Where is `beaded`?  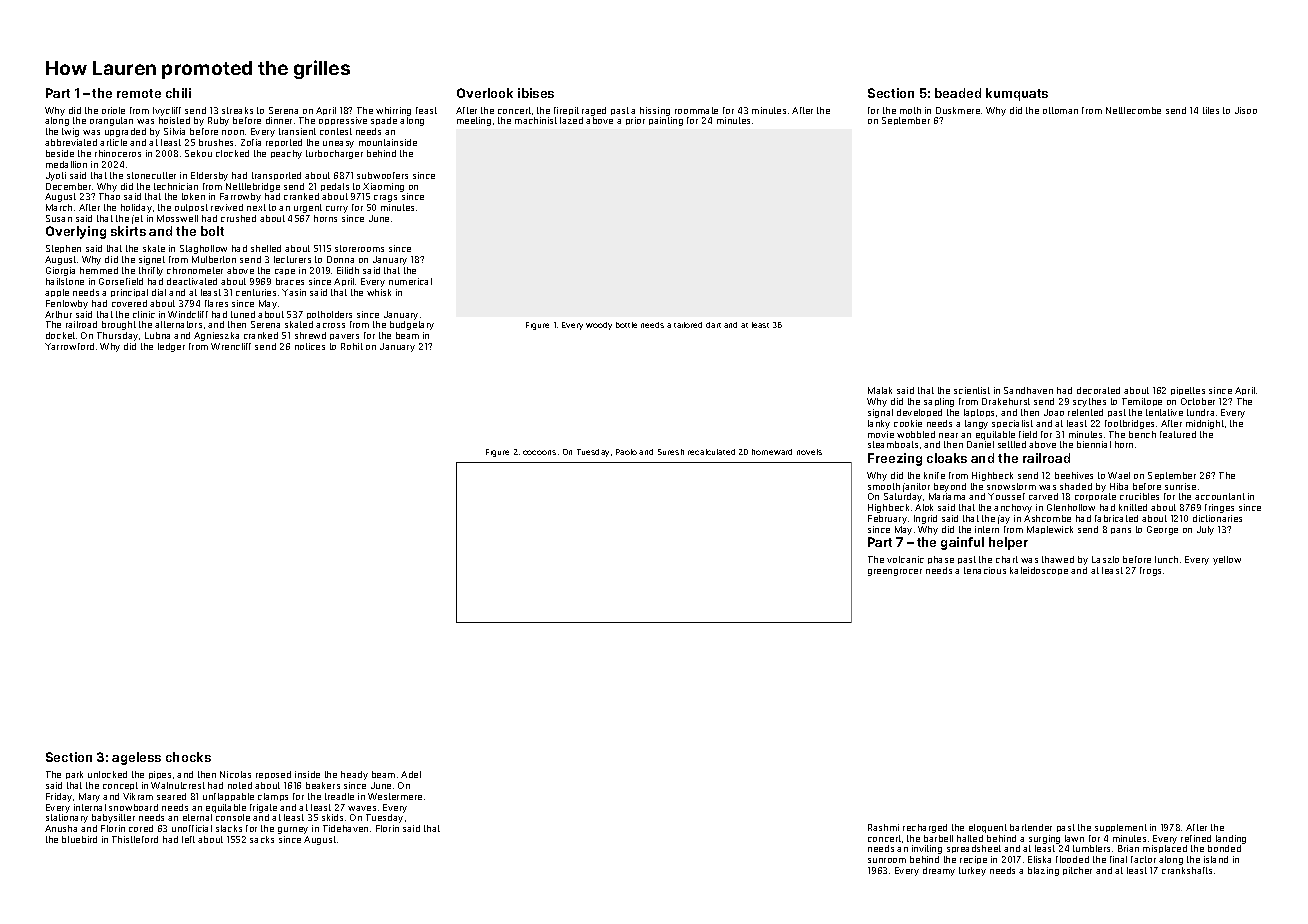
beaded is located at coordinates (958, 93).
